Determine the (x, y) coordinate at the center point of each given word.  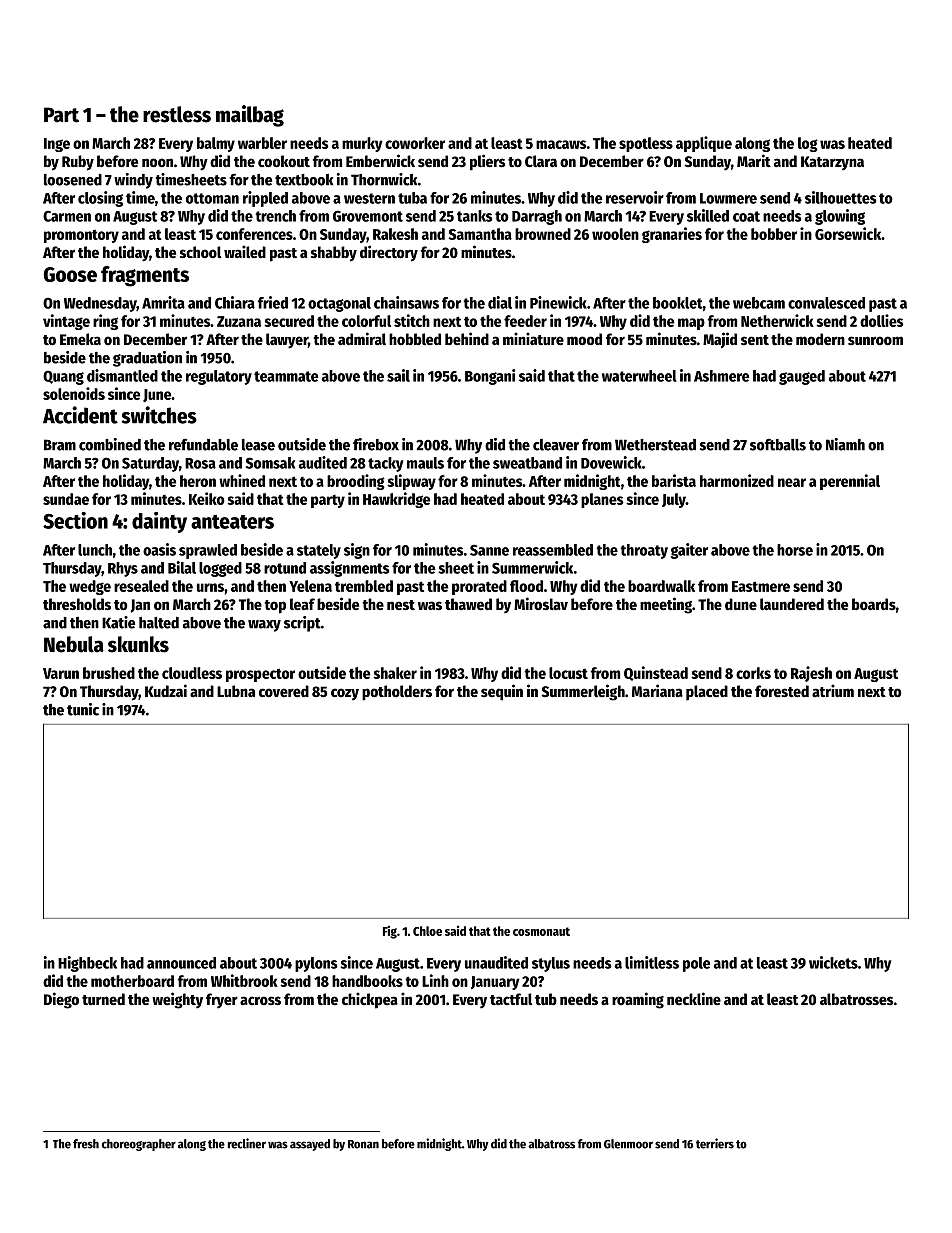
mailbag (250, 116)
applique (704, 144)
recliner (247, 1143)
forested (782, 691)
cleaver (556, 445)
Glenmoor (628, 1144)
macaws (561, 144)
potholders (397, 693)
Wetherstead (655, 445)
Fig (390, 932)
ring (105, 322)
